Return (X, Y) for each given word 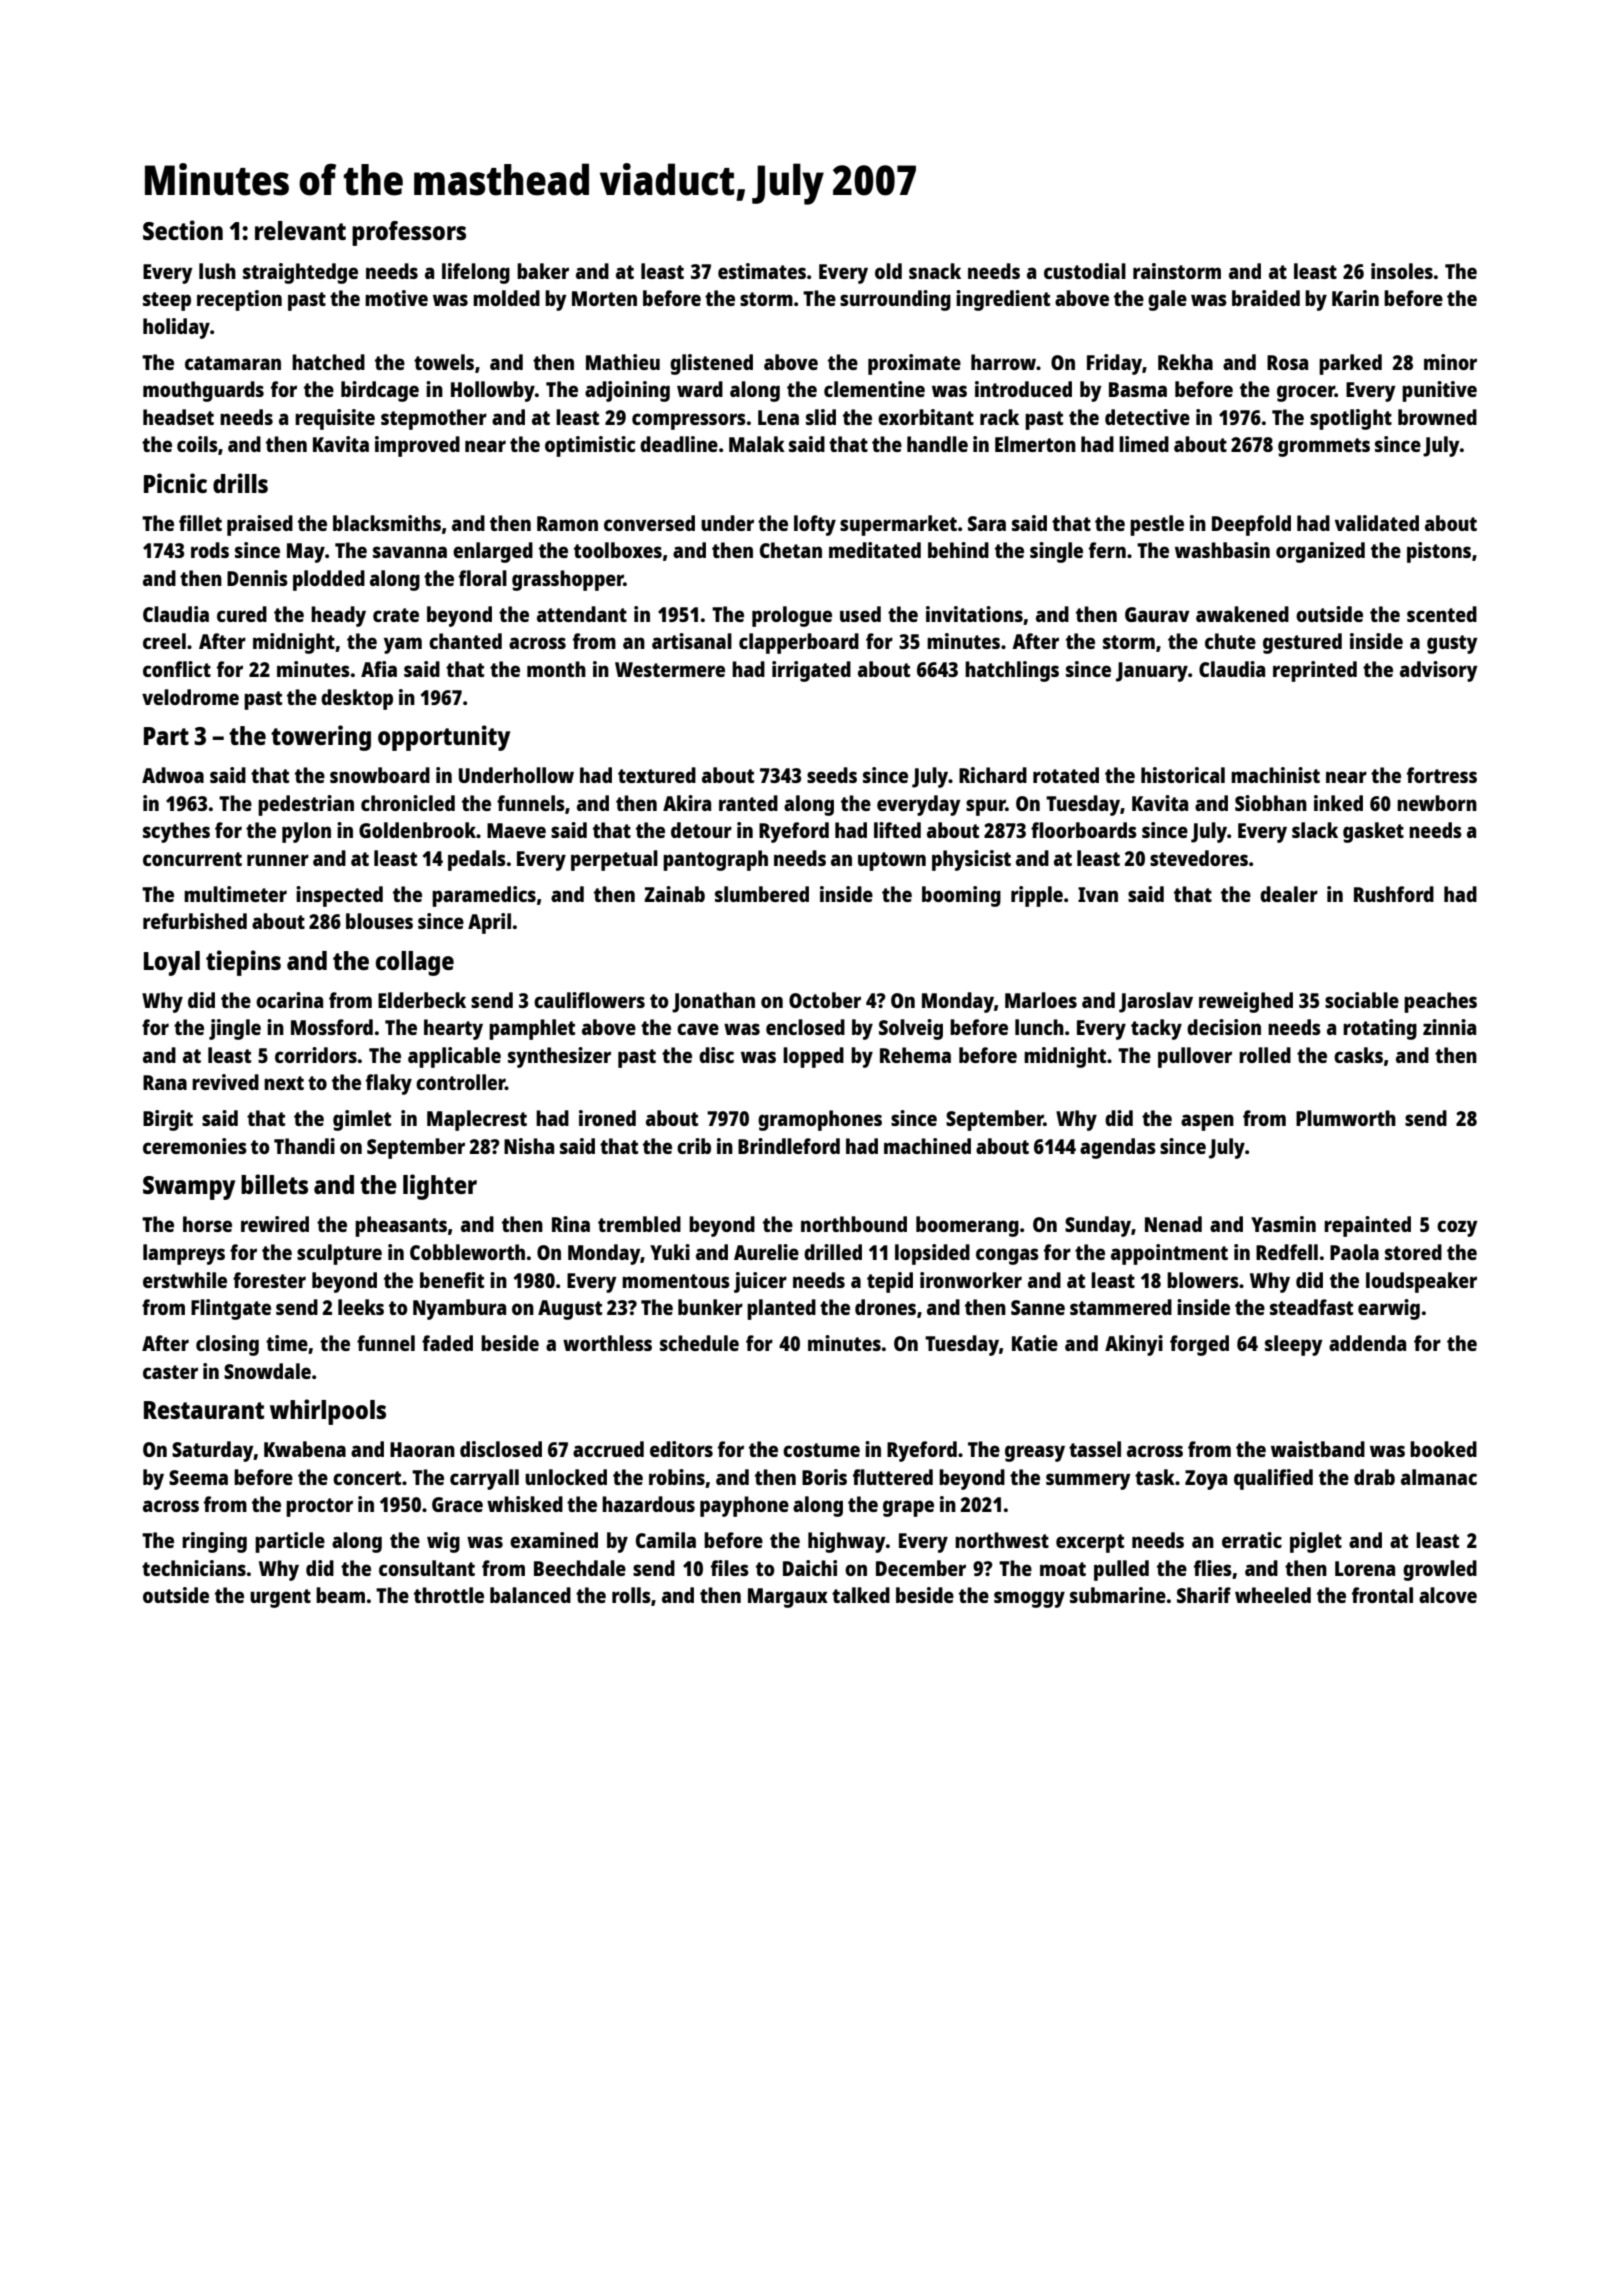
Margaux (788, 1598)
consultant (427, 1568)
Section (183, 230)
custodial (1085, 271)
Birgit (168, 1120)
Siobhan (1271, 803)
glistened (711, 364)
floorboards (1084, 830)
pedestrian (306, 805)
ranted (748, 803)
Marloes (1041, 1000)
